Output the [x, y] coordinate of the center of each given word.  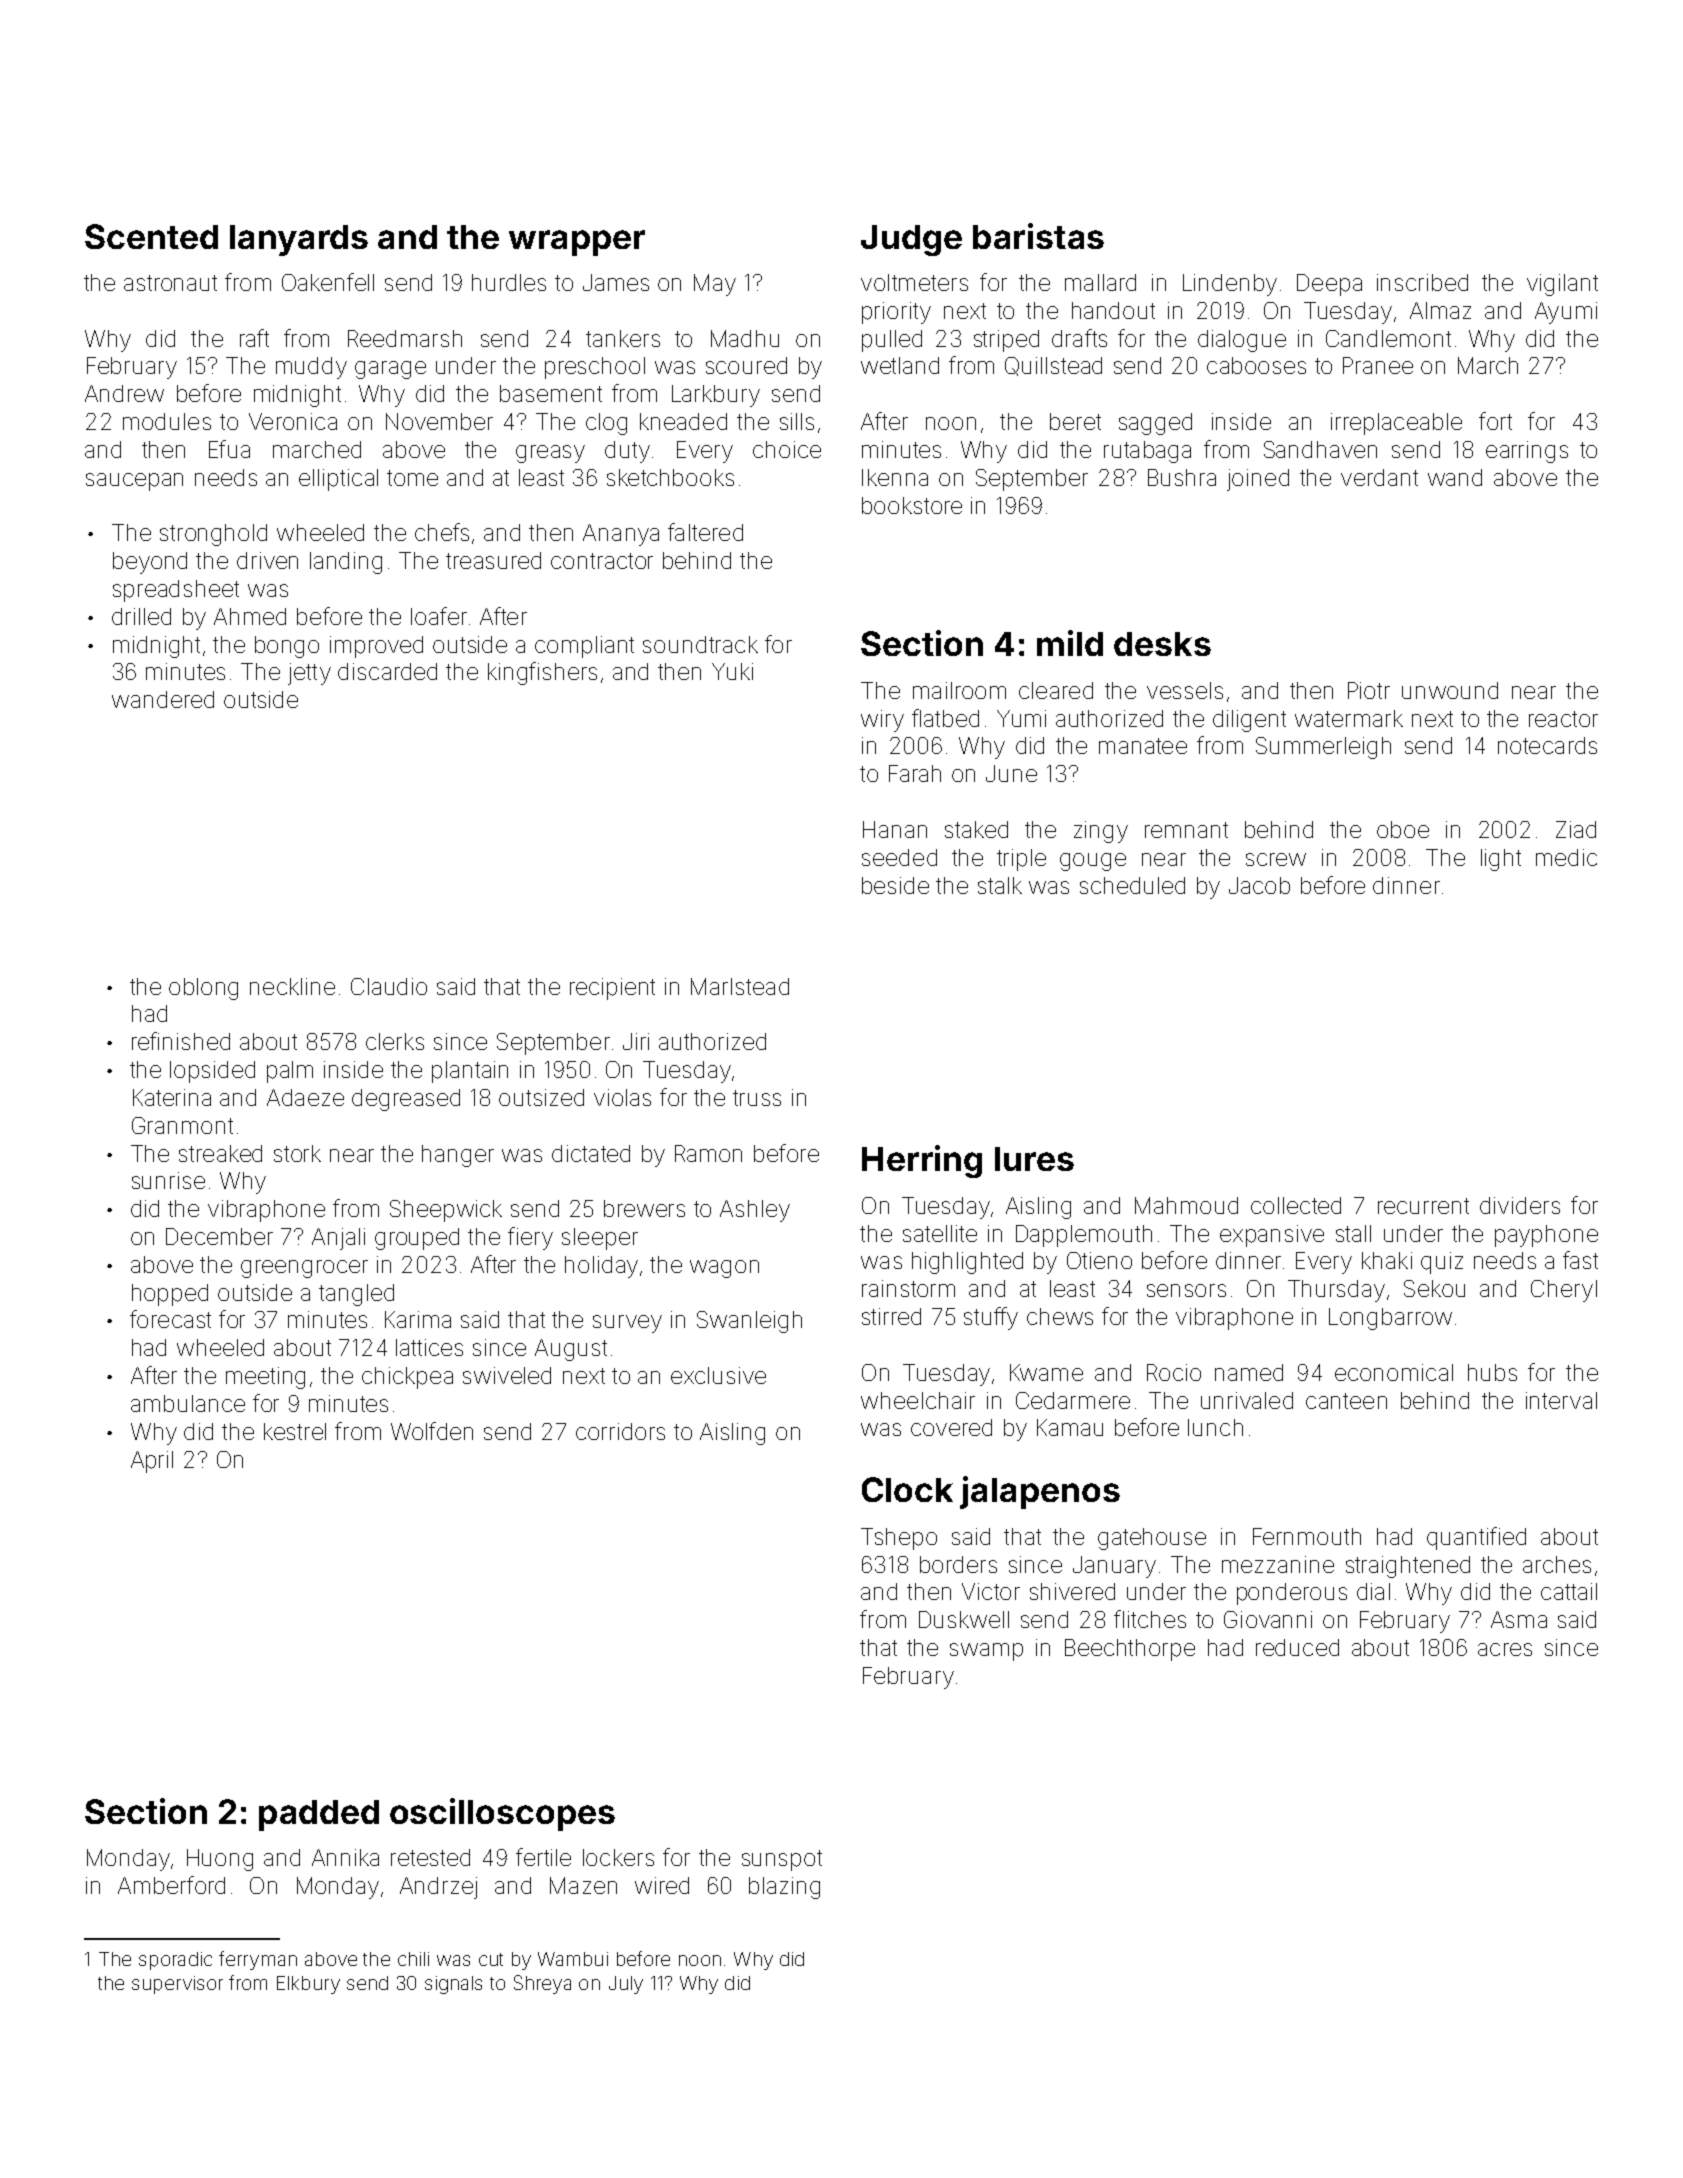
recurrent [1423, 1206]
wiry [882, 721]
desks [1162, 644]
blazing [784, 1888]
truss [757, 1098]
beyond [150, 563]
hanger [458, 1156]
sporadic [175, 1961]
